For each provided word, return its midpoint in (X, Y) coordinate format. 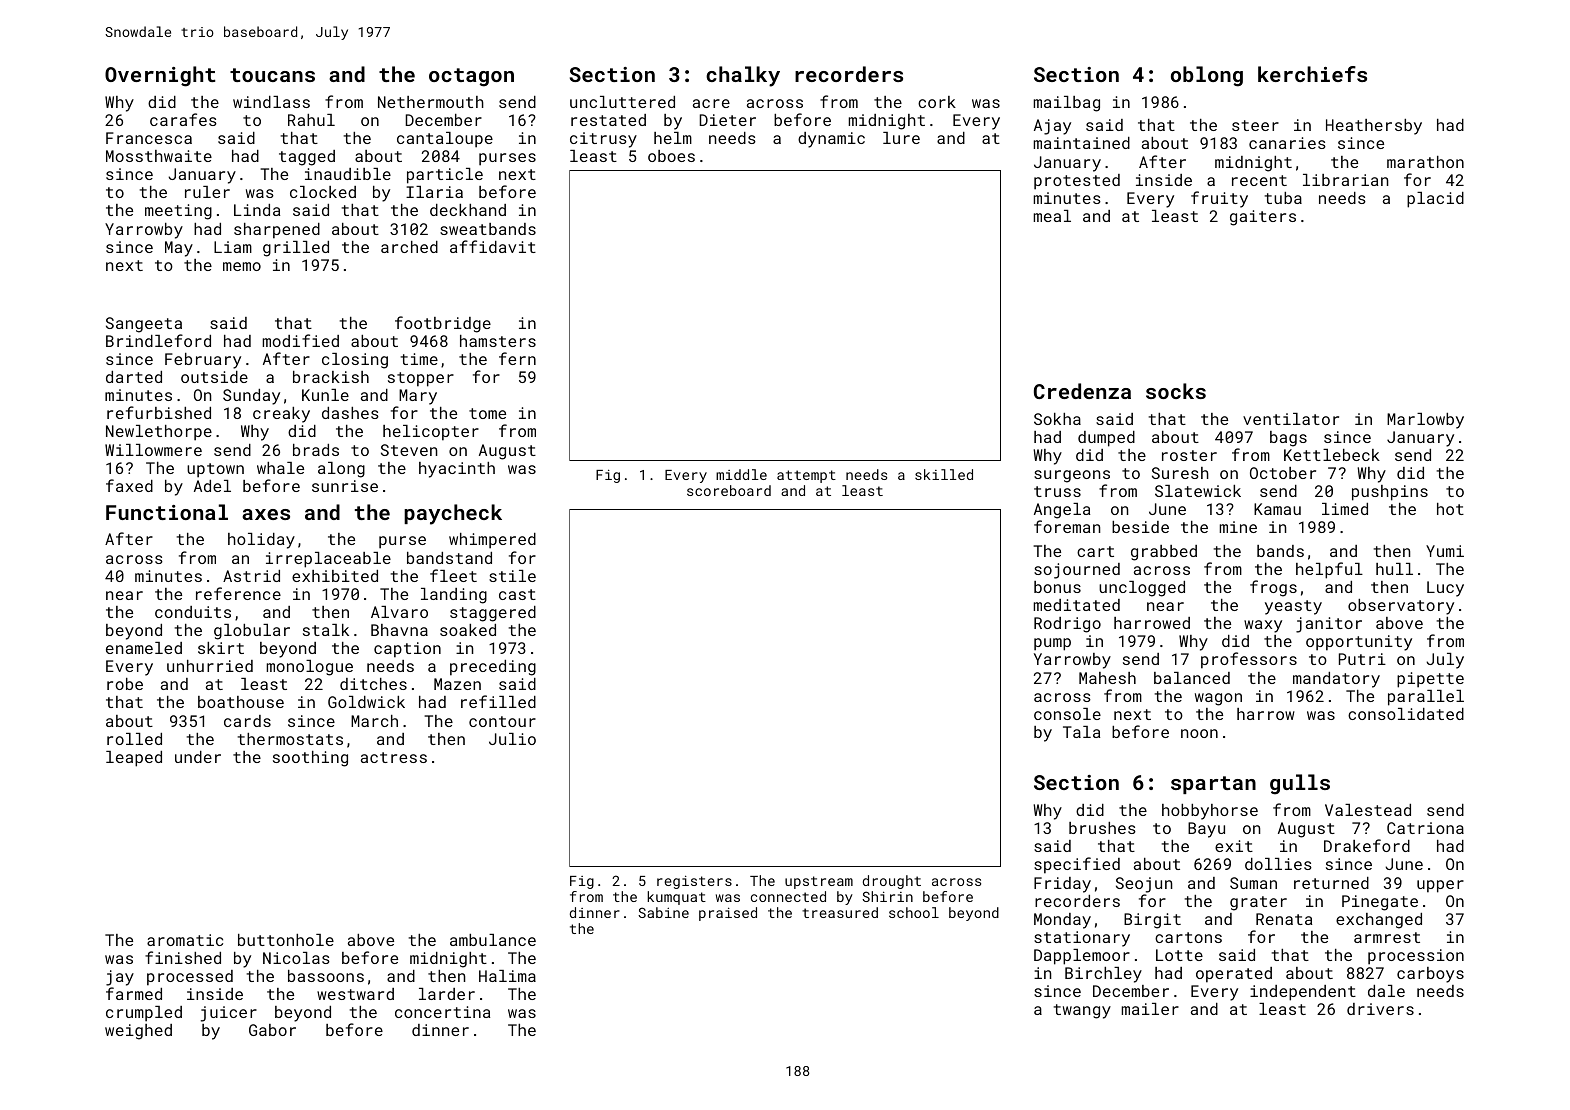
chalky (743, 76)
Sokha (1057, 419)
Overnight (160, 76)
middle (741, 474)
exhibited (335, 576)
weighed (138, 1032)
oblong (1207, 76)
